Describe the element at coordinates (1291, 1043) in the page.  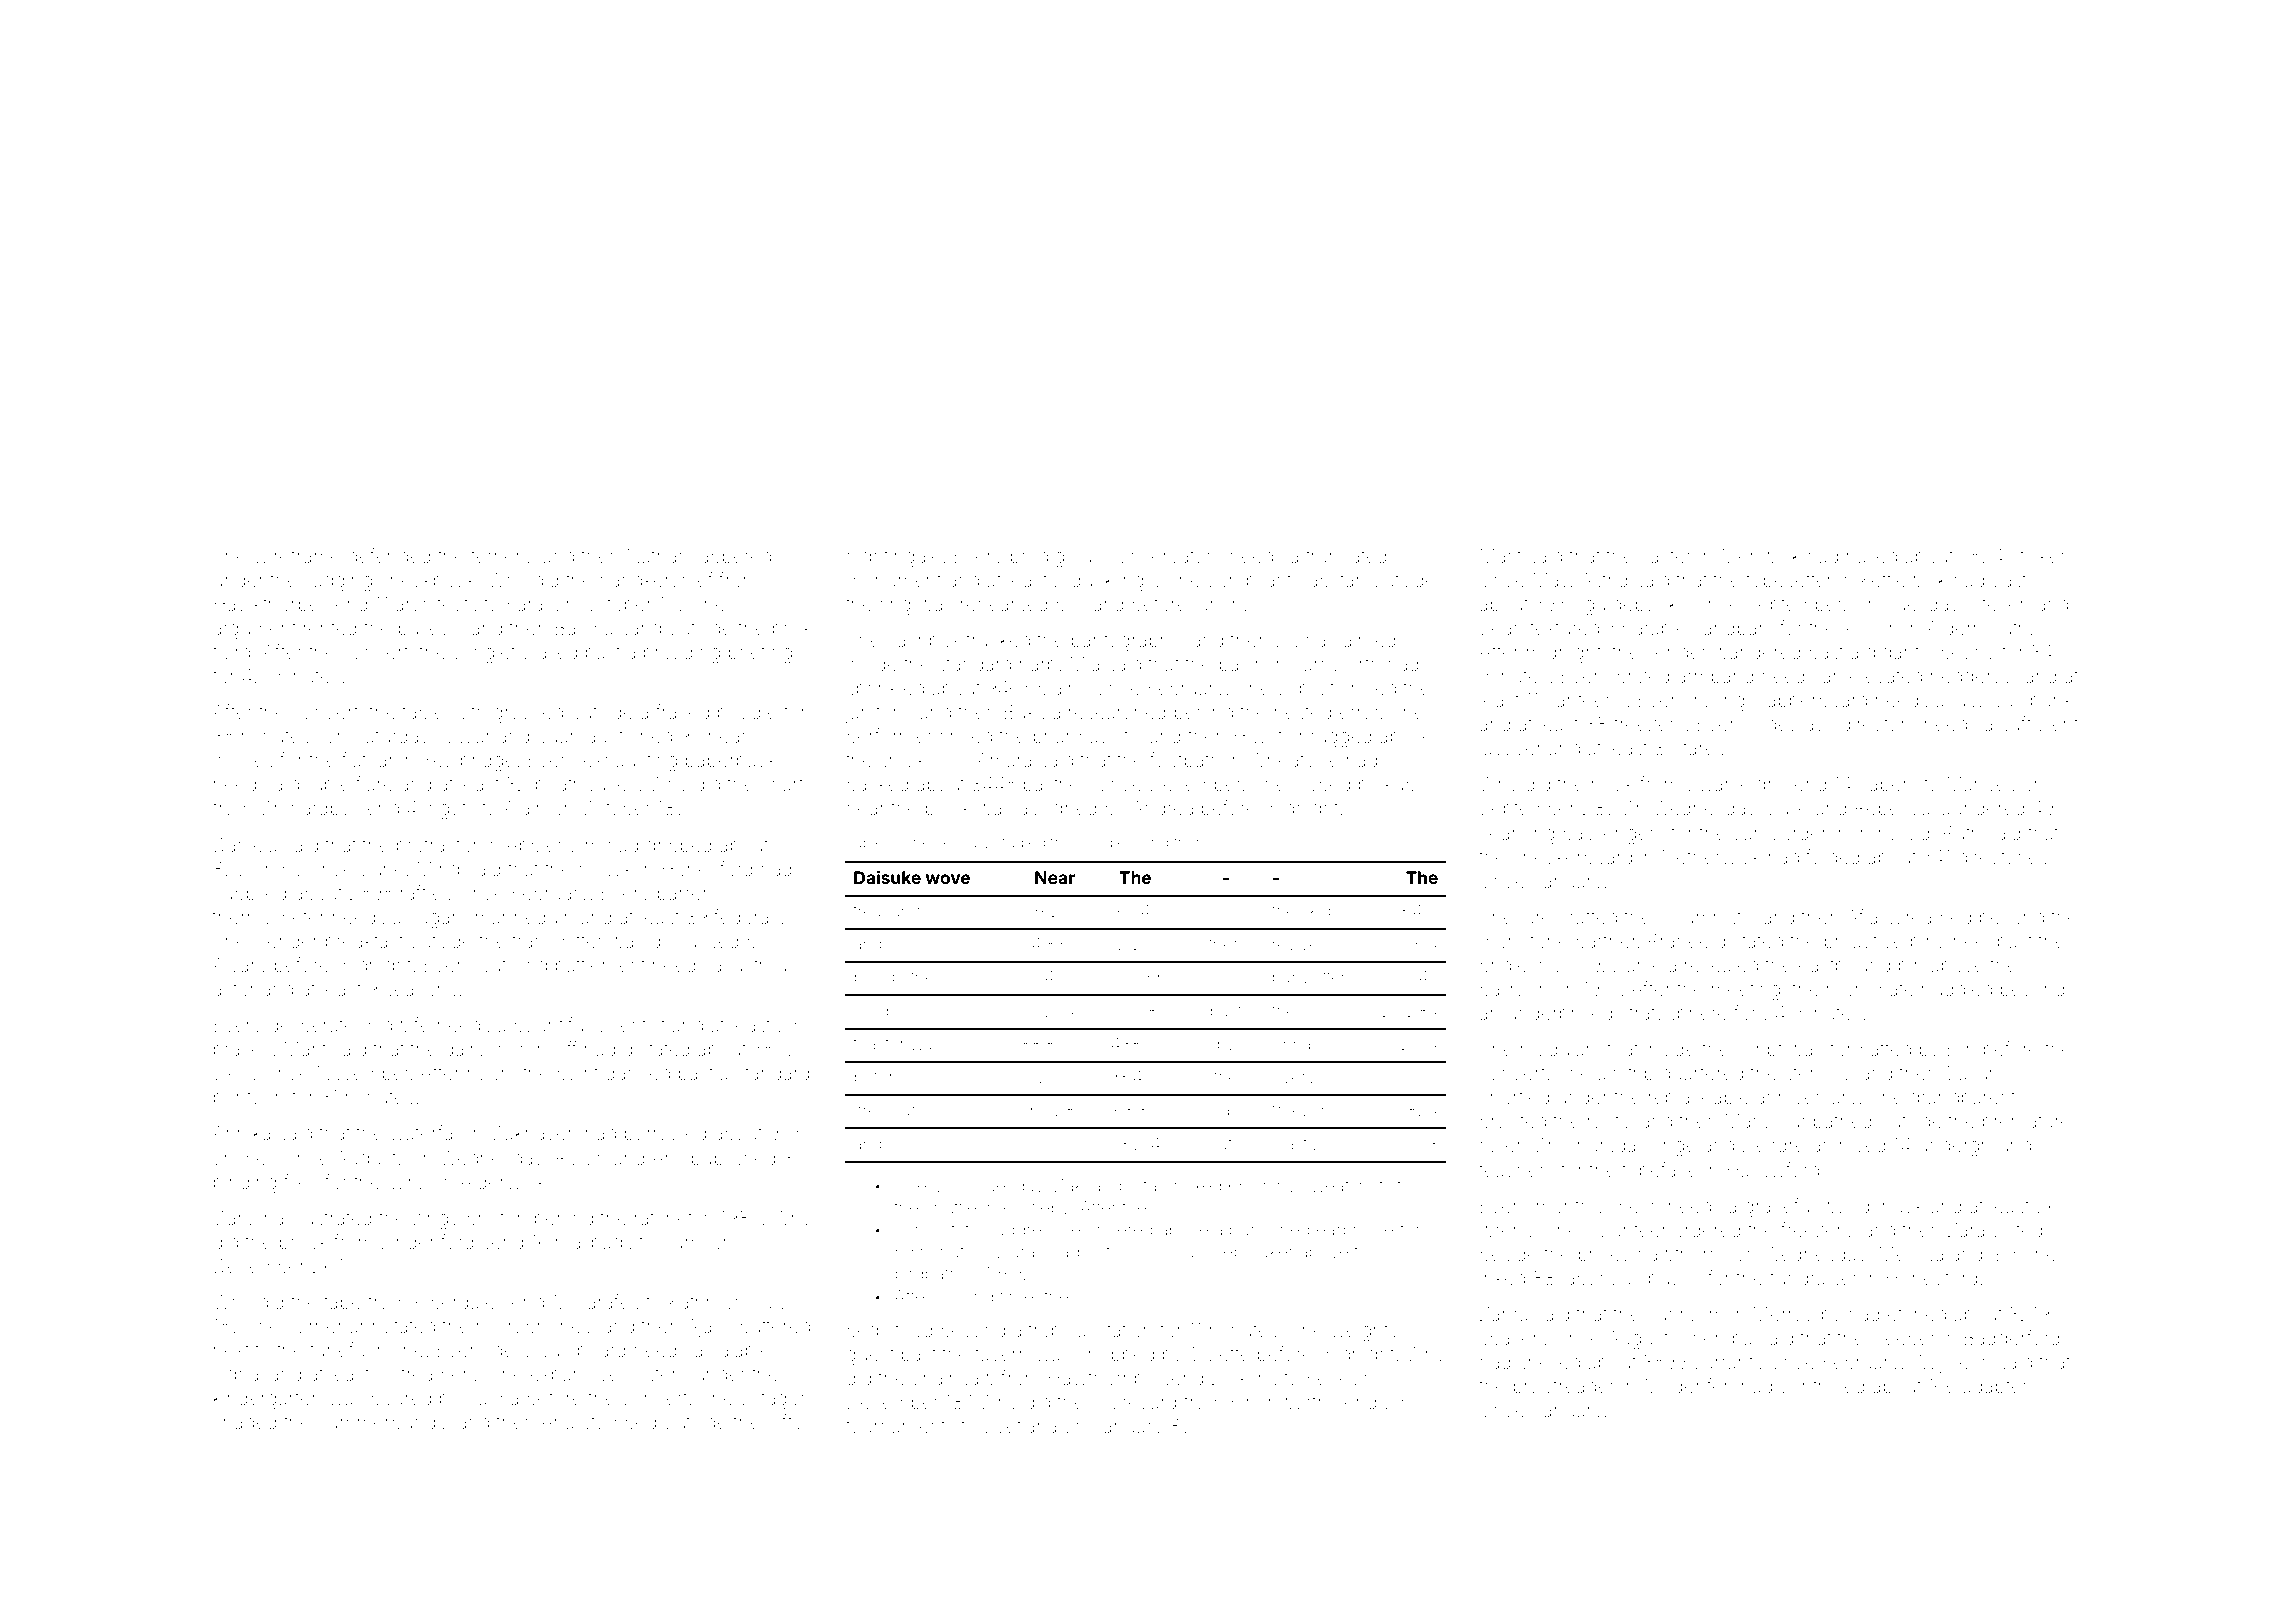
I see `Ebba` at that location.
